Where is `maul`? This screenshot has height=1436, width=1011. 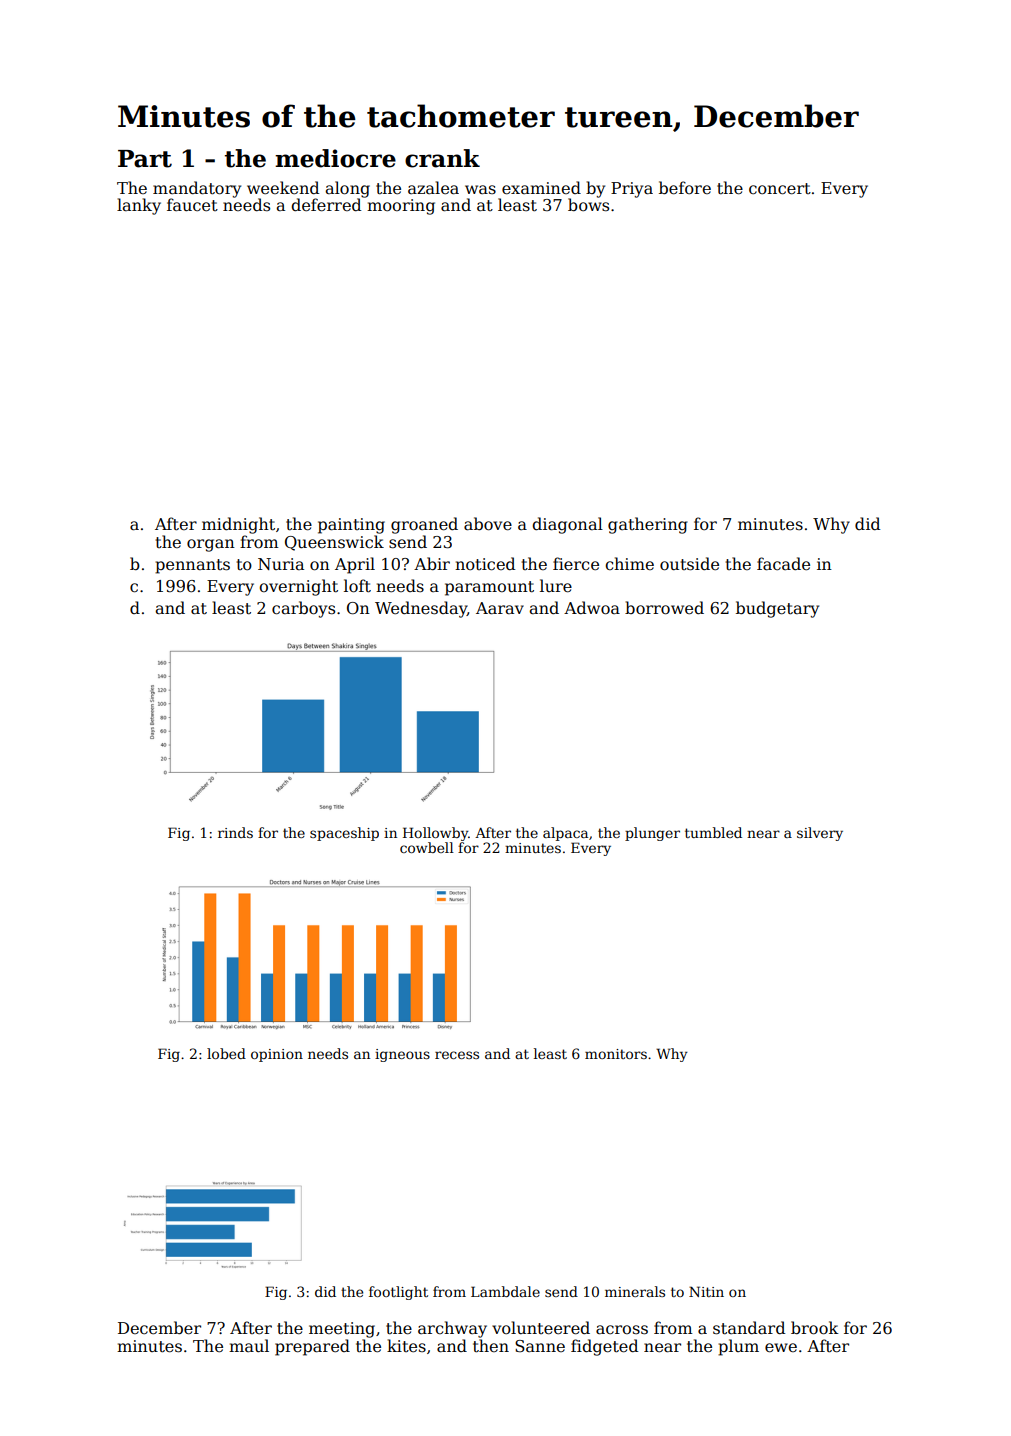 maul is located at coordinates (249, 1345).
